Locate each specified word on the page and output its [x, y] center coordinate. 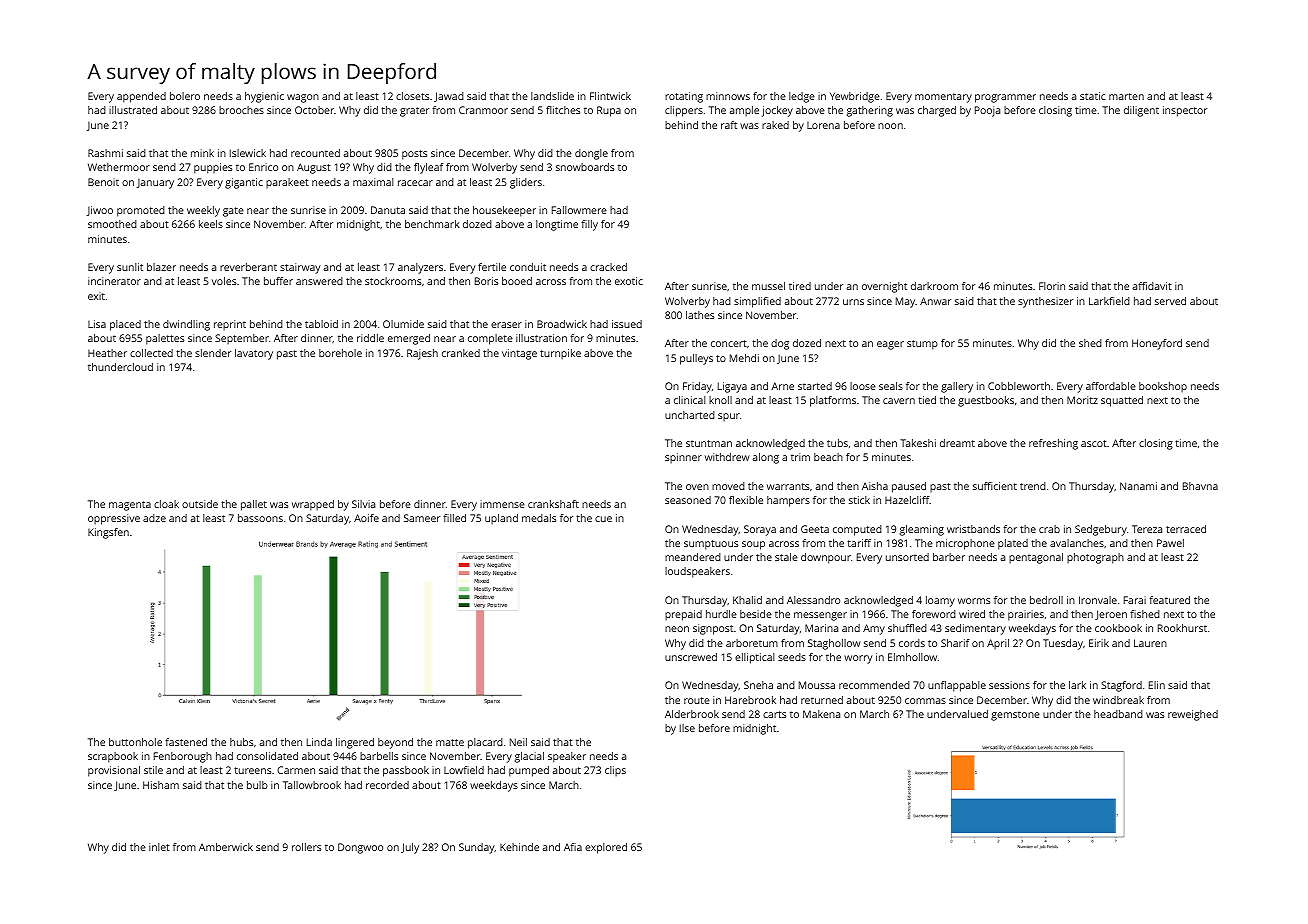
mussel [768, 286]
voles [224, 281]
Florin [1052, 286]
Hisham [161, 785]
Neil [518, 742]
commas [925, 701]
